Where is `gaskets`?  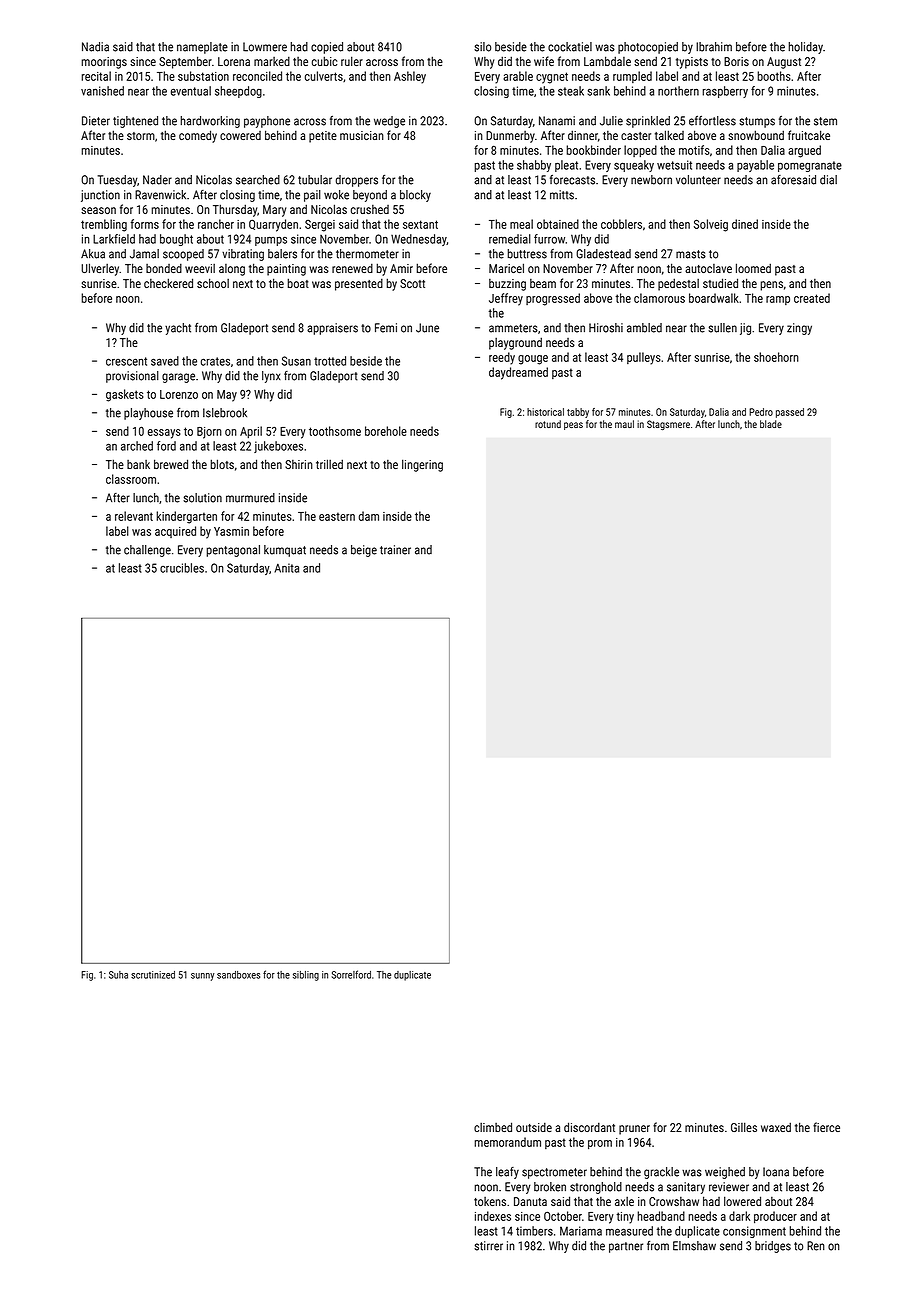
gaskets is located at coordinates (125, 395).
